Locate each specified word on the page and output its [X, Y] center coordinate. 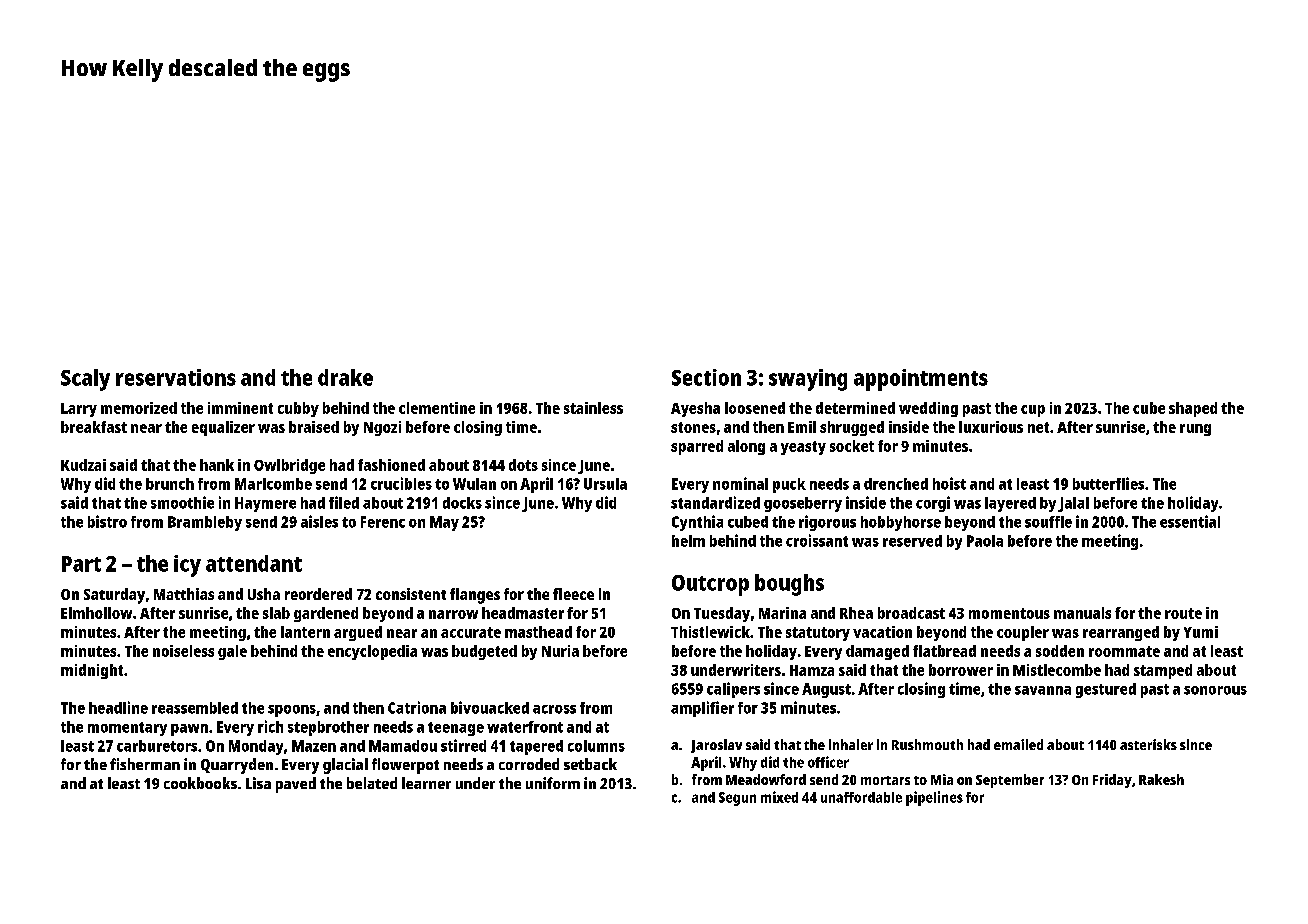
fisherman [145, 764]
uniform [553, 783]
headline [118, 707]
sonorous [1215, 690]
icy [187, 566]
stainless [593, 408]
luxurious [991, 427]
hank [217, 465]
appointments [921, 380]
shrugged [852, 428]
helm [688, 541]
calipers [733, 690]
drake [345, 377]
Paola [985, 541]
